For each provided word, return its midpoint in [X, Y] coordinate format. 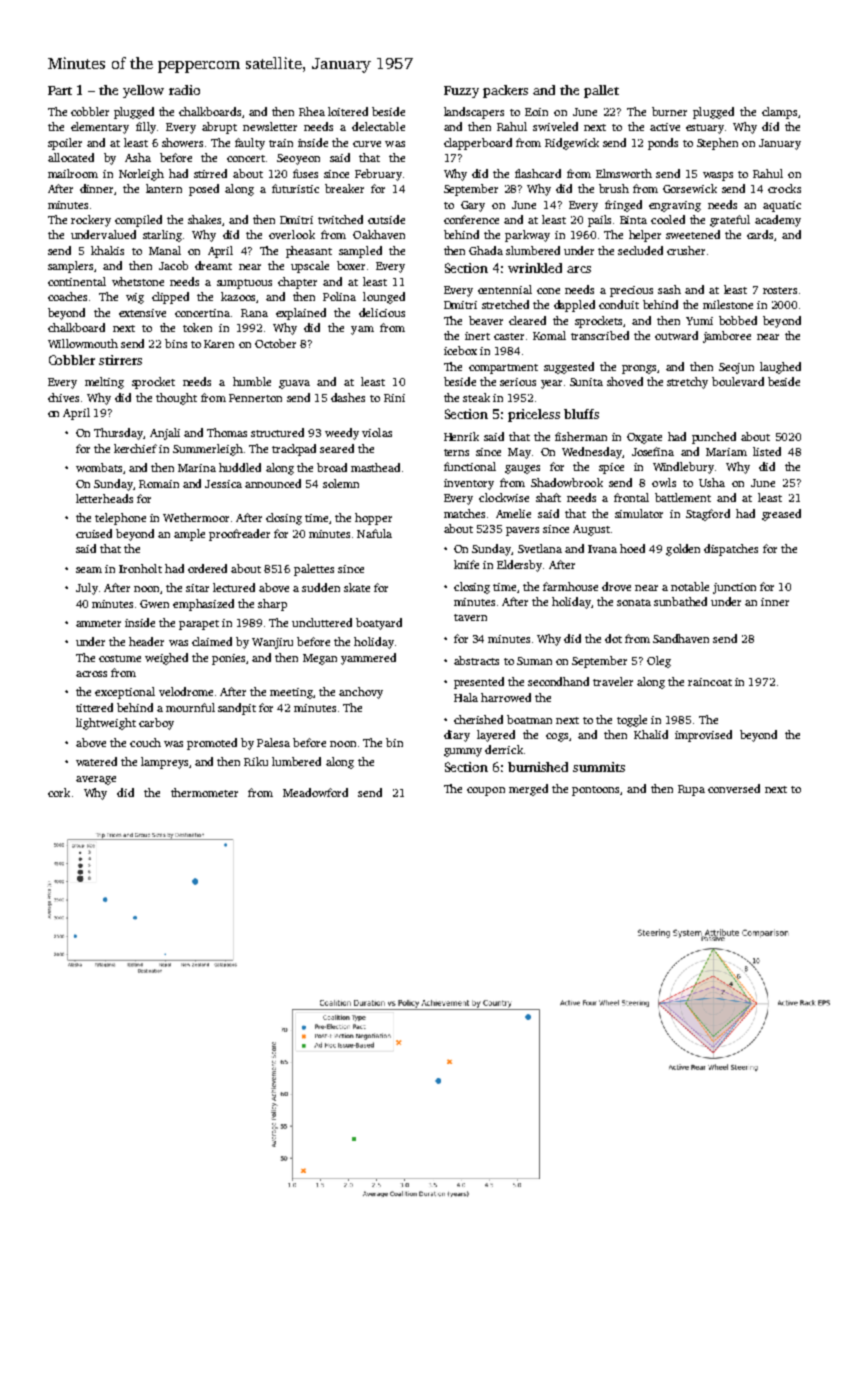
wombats [99, 467]
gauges [522, 469]
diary [457, 736]
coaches [67, 296]
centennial [505, 289]
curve [367, 144]
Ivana [602, 549]
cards [760, 234]
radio [184, 90]
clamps [779, 113]
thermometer [204, 792]
